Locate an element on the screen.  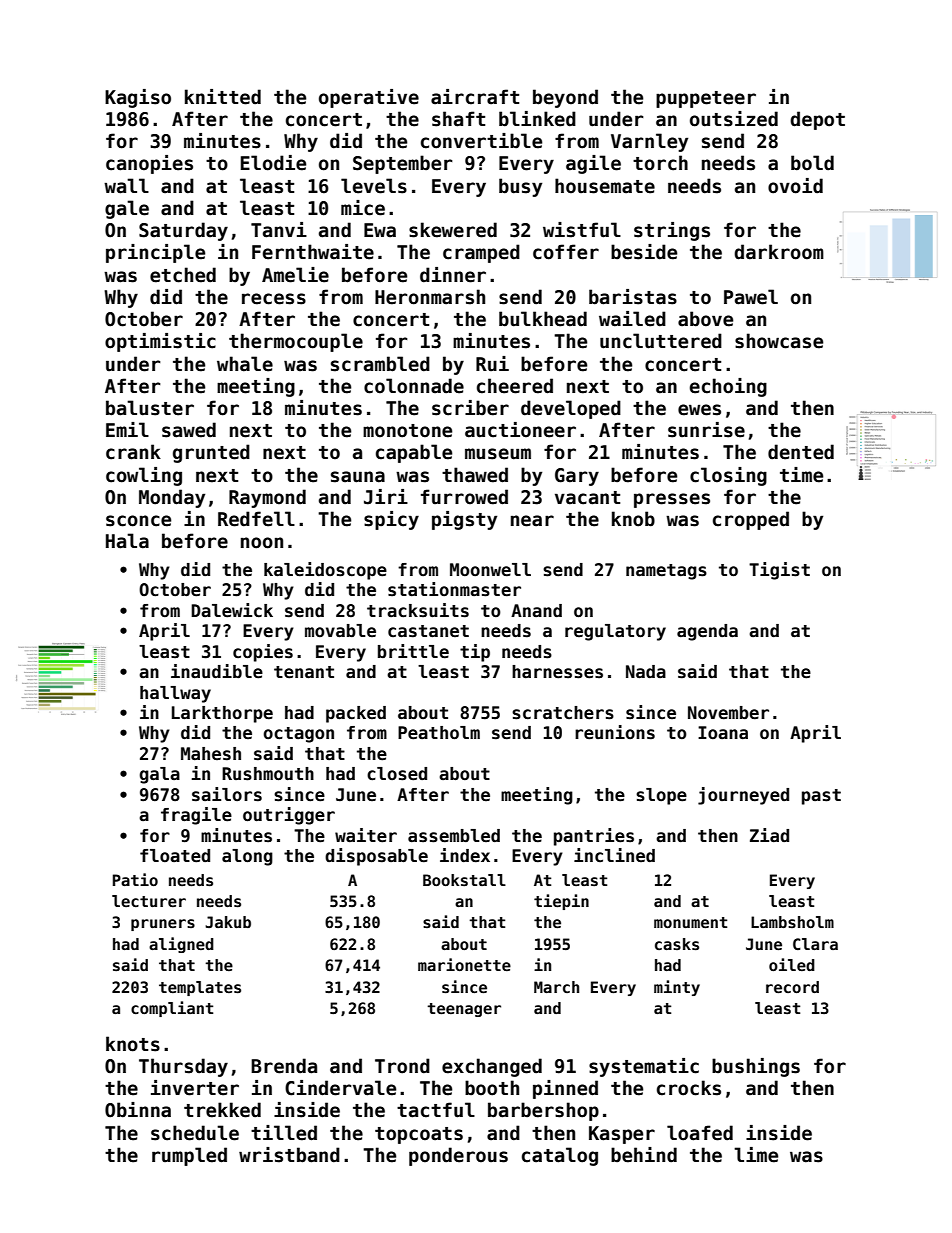
knitted is located at coordinates (223, 97).
